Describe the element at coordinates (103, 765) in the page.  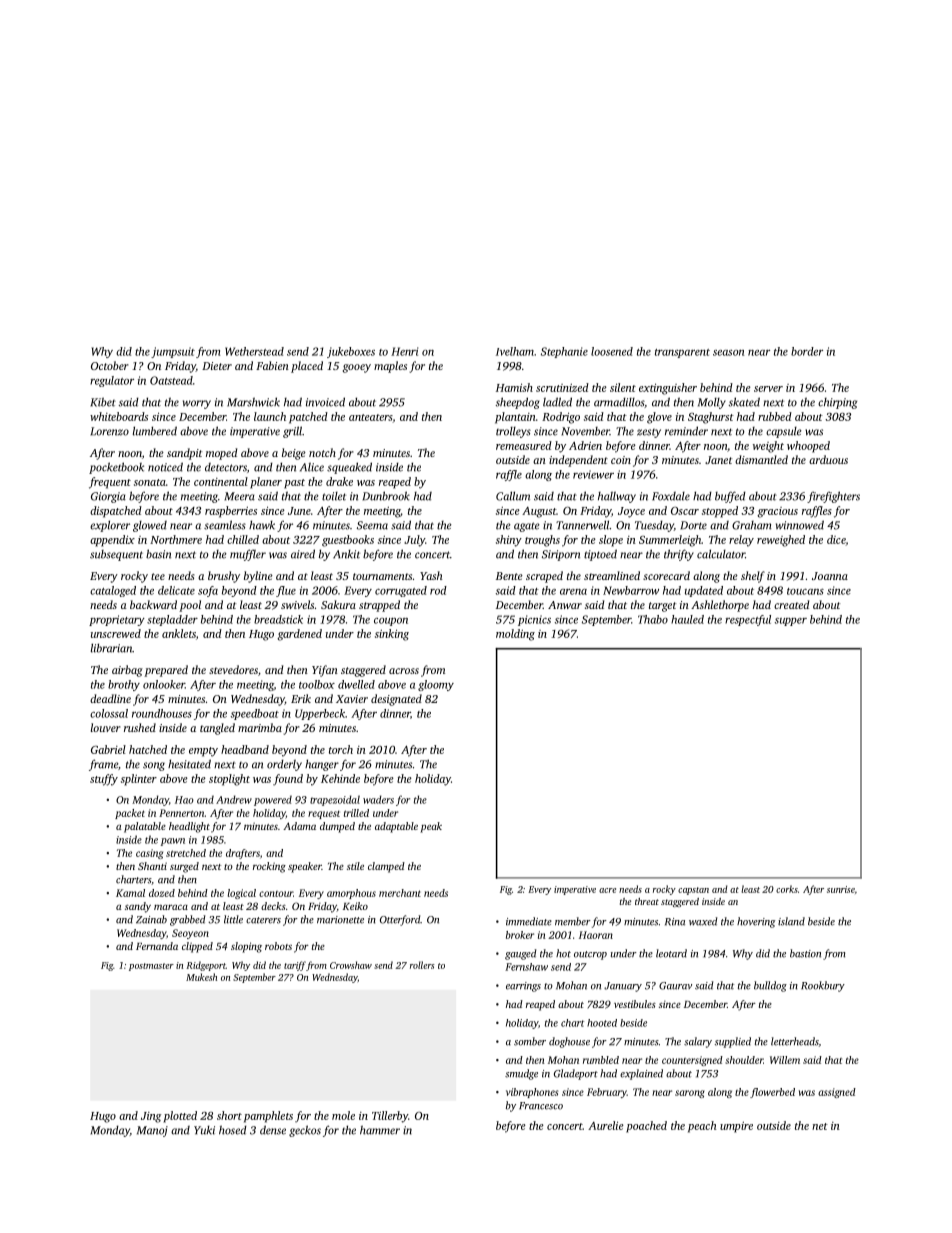
I see `frame` at that location.
